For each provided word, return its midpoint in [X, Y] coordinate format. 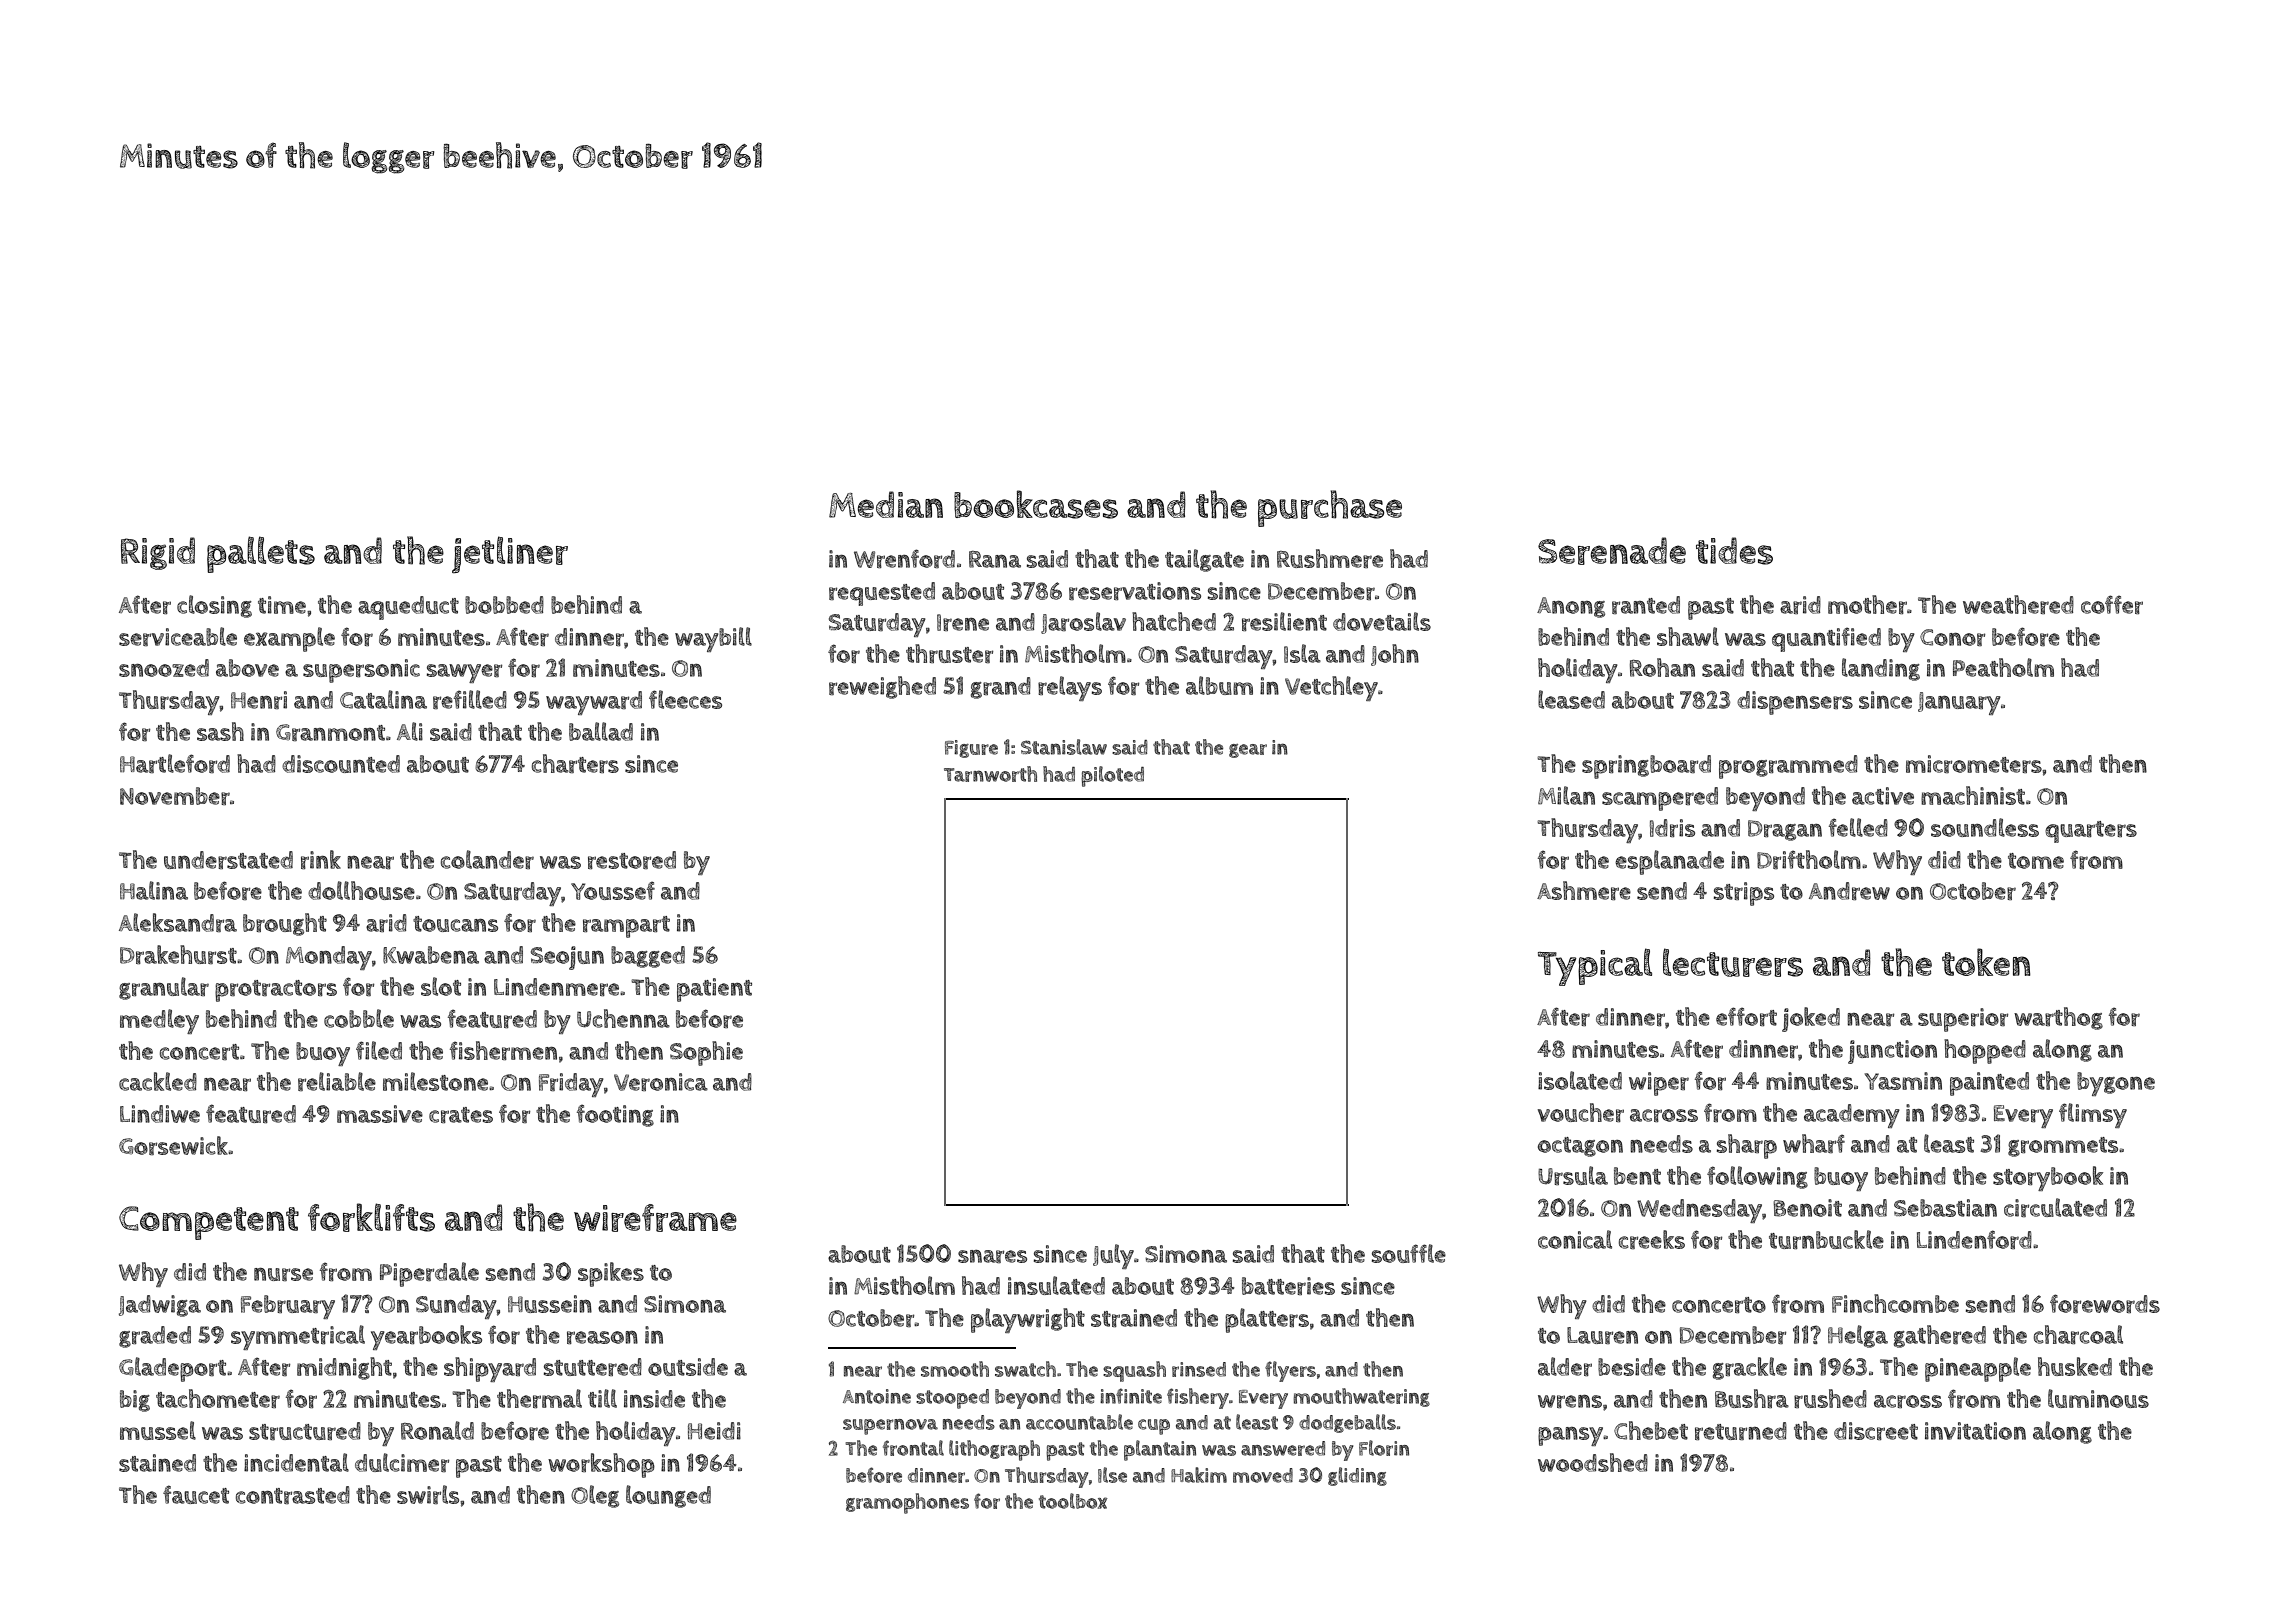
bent [1637, 1176]
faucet [196, 1494]
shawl [1688, 636]
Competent [209, 1223]
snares [992, 1256]
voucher [1580, 1112]
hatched [1174, 621]
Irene [963, 622]
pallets [261, 554]
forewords [2105, 1303]
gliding [1357, 1476]
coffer [2112, 604]
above [247, 668]
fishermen [503, 1050]
